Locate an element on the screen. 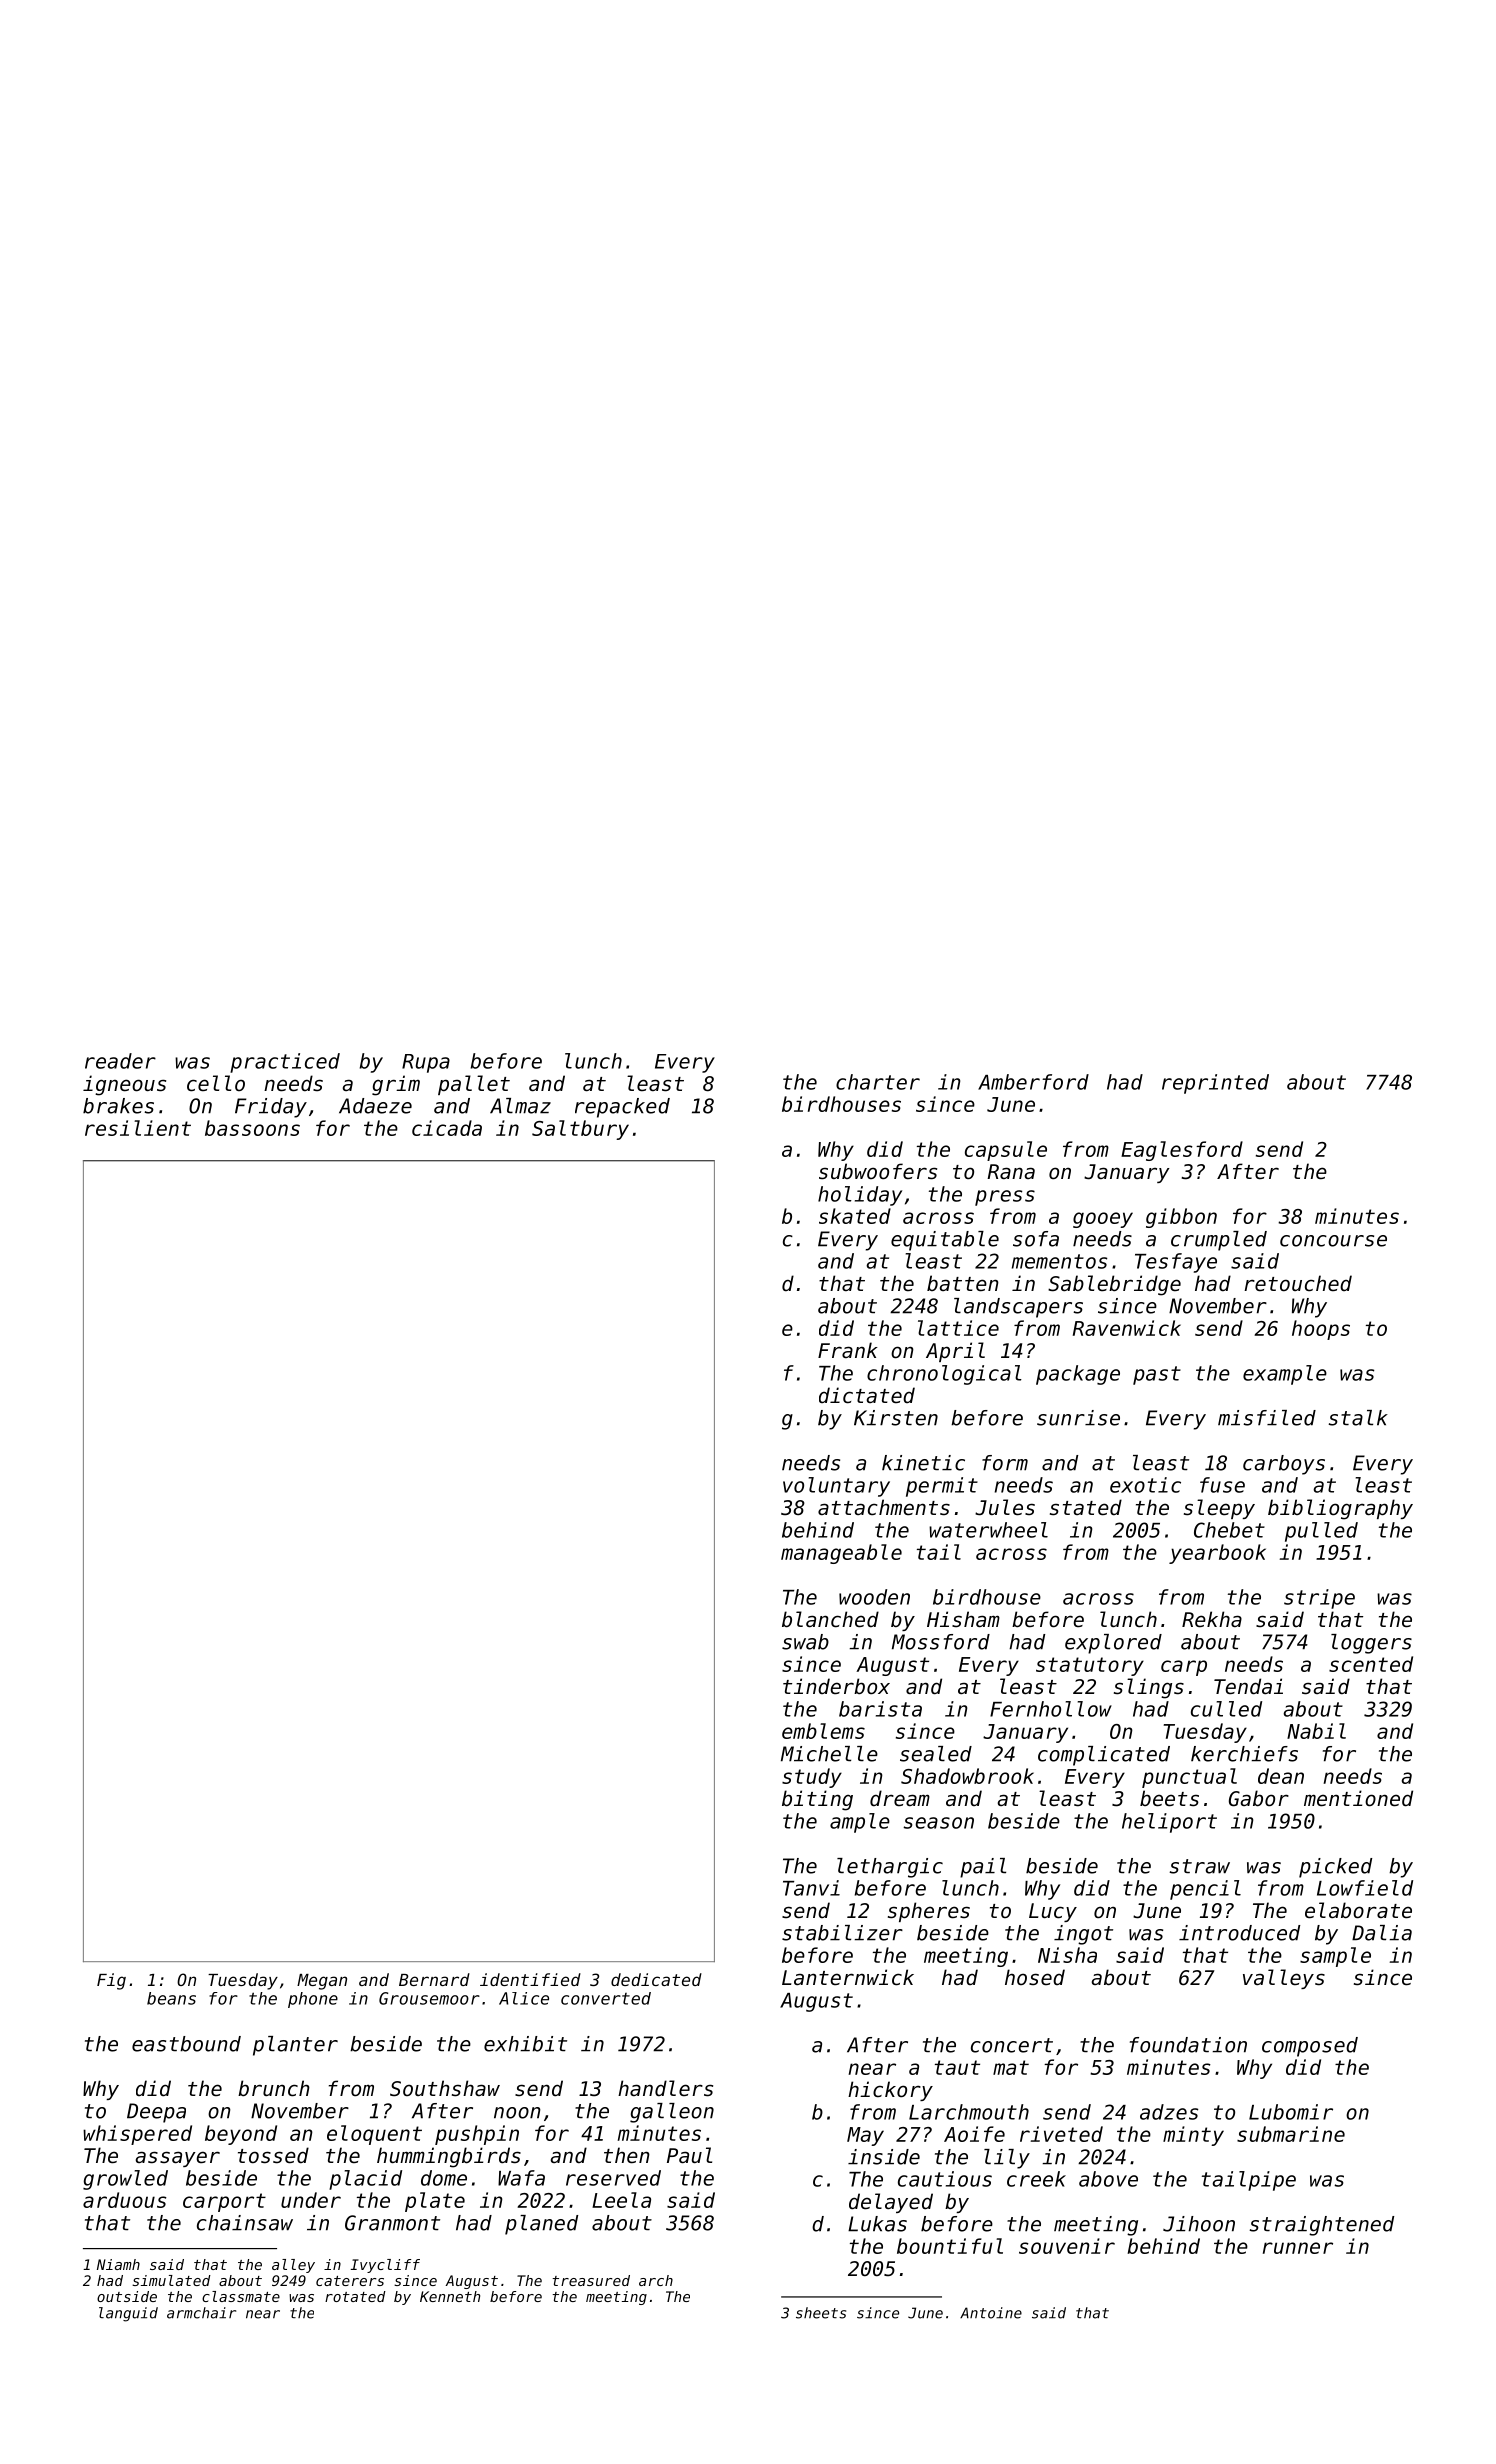 Image resolution: width=1496 pixels, height=2464 pixels. composed is located at coordinates (1310, 2047).
